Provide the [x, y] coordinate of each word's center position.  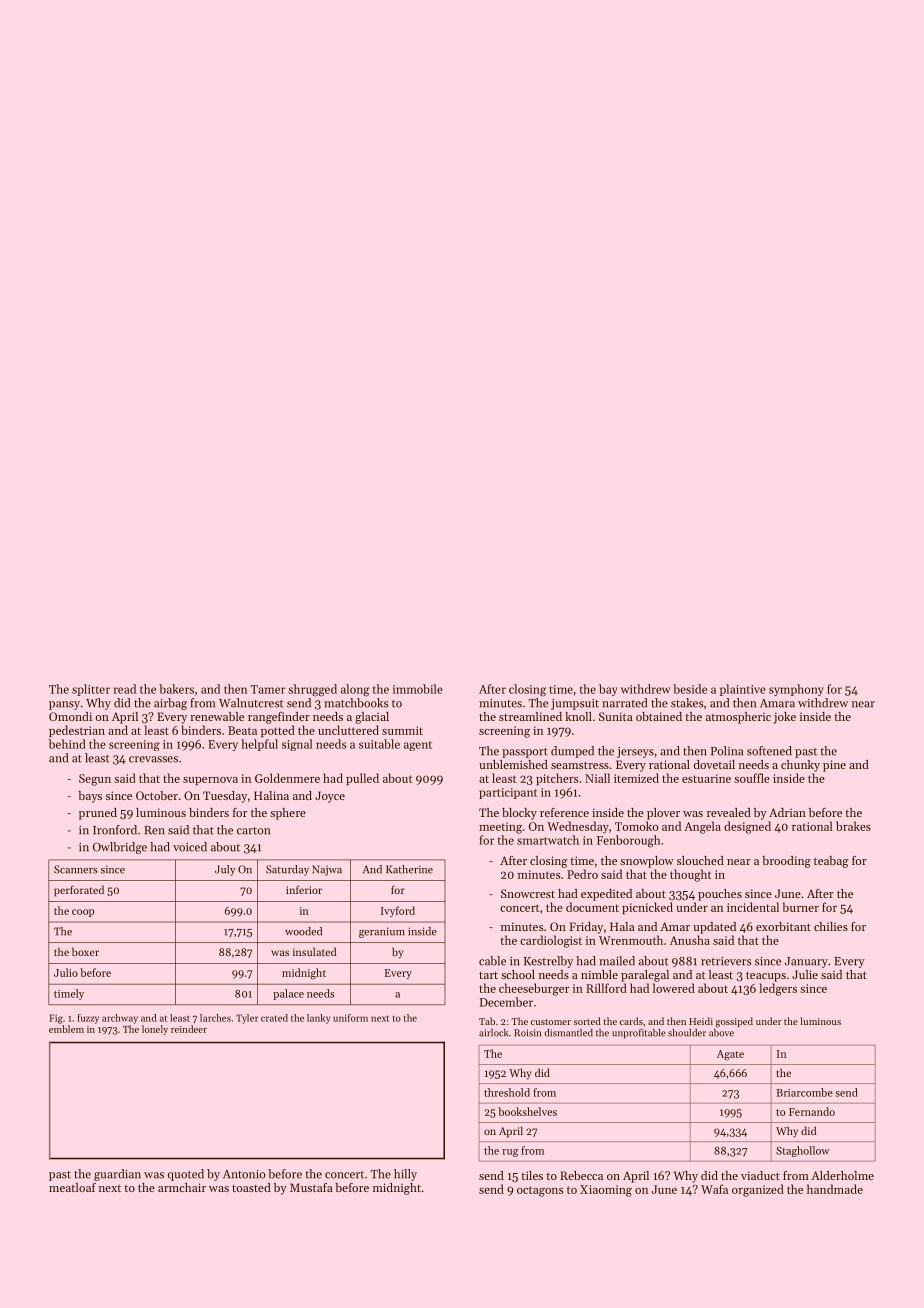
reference [564, 812]
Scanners [75, 869]
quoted [186, 1175]
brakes [853, 826]
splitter [91, 690]
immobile [418, 689]
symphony [796, 690]
